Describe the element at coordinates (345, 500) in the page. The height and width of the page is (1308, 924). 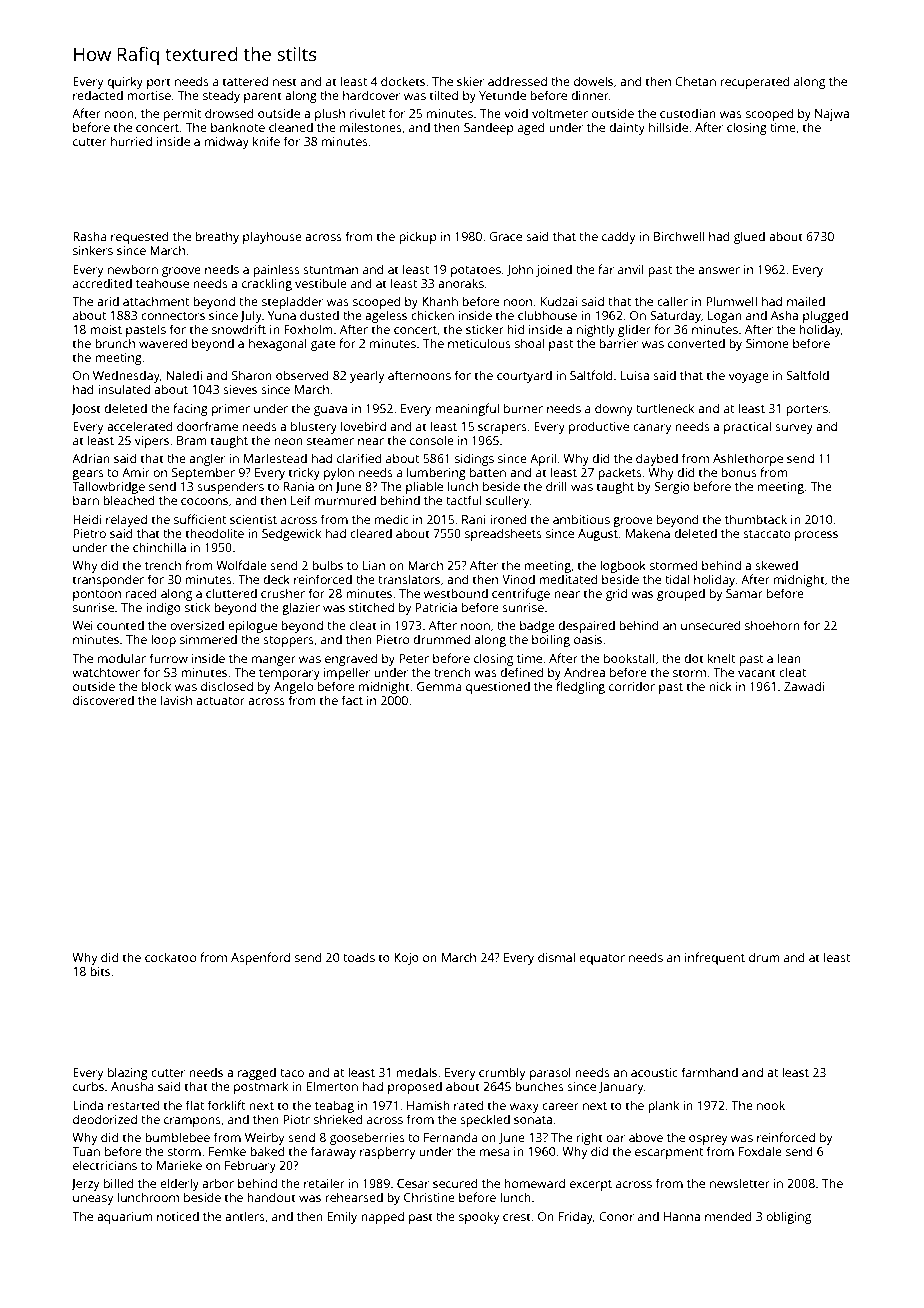
I see `murmured` at that location.
